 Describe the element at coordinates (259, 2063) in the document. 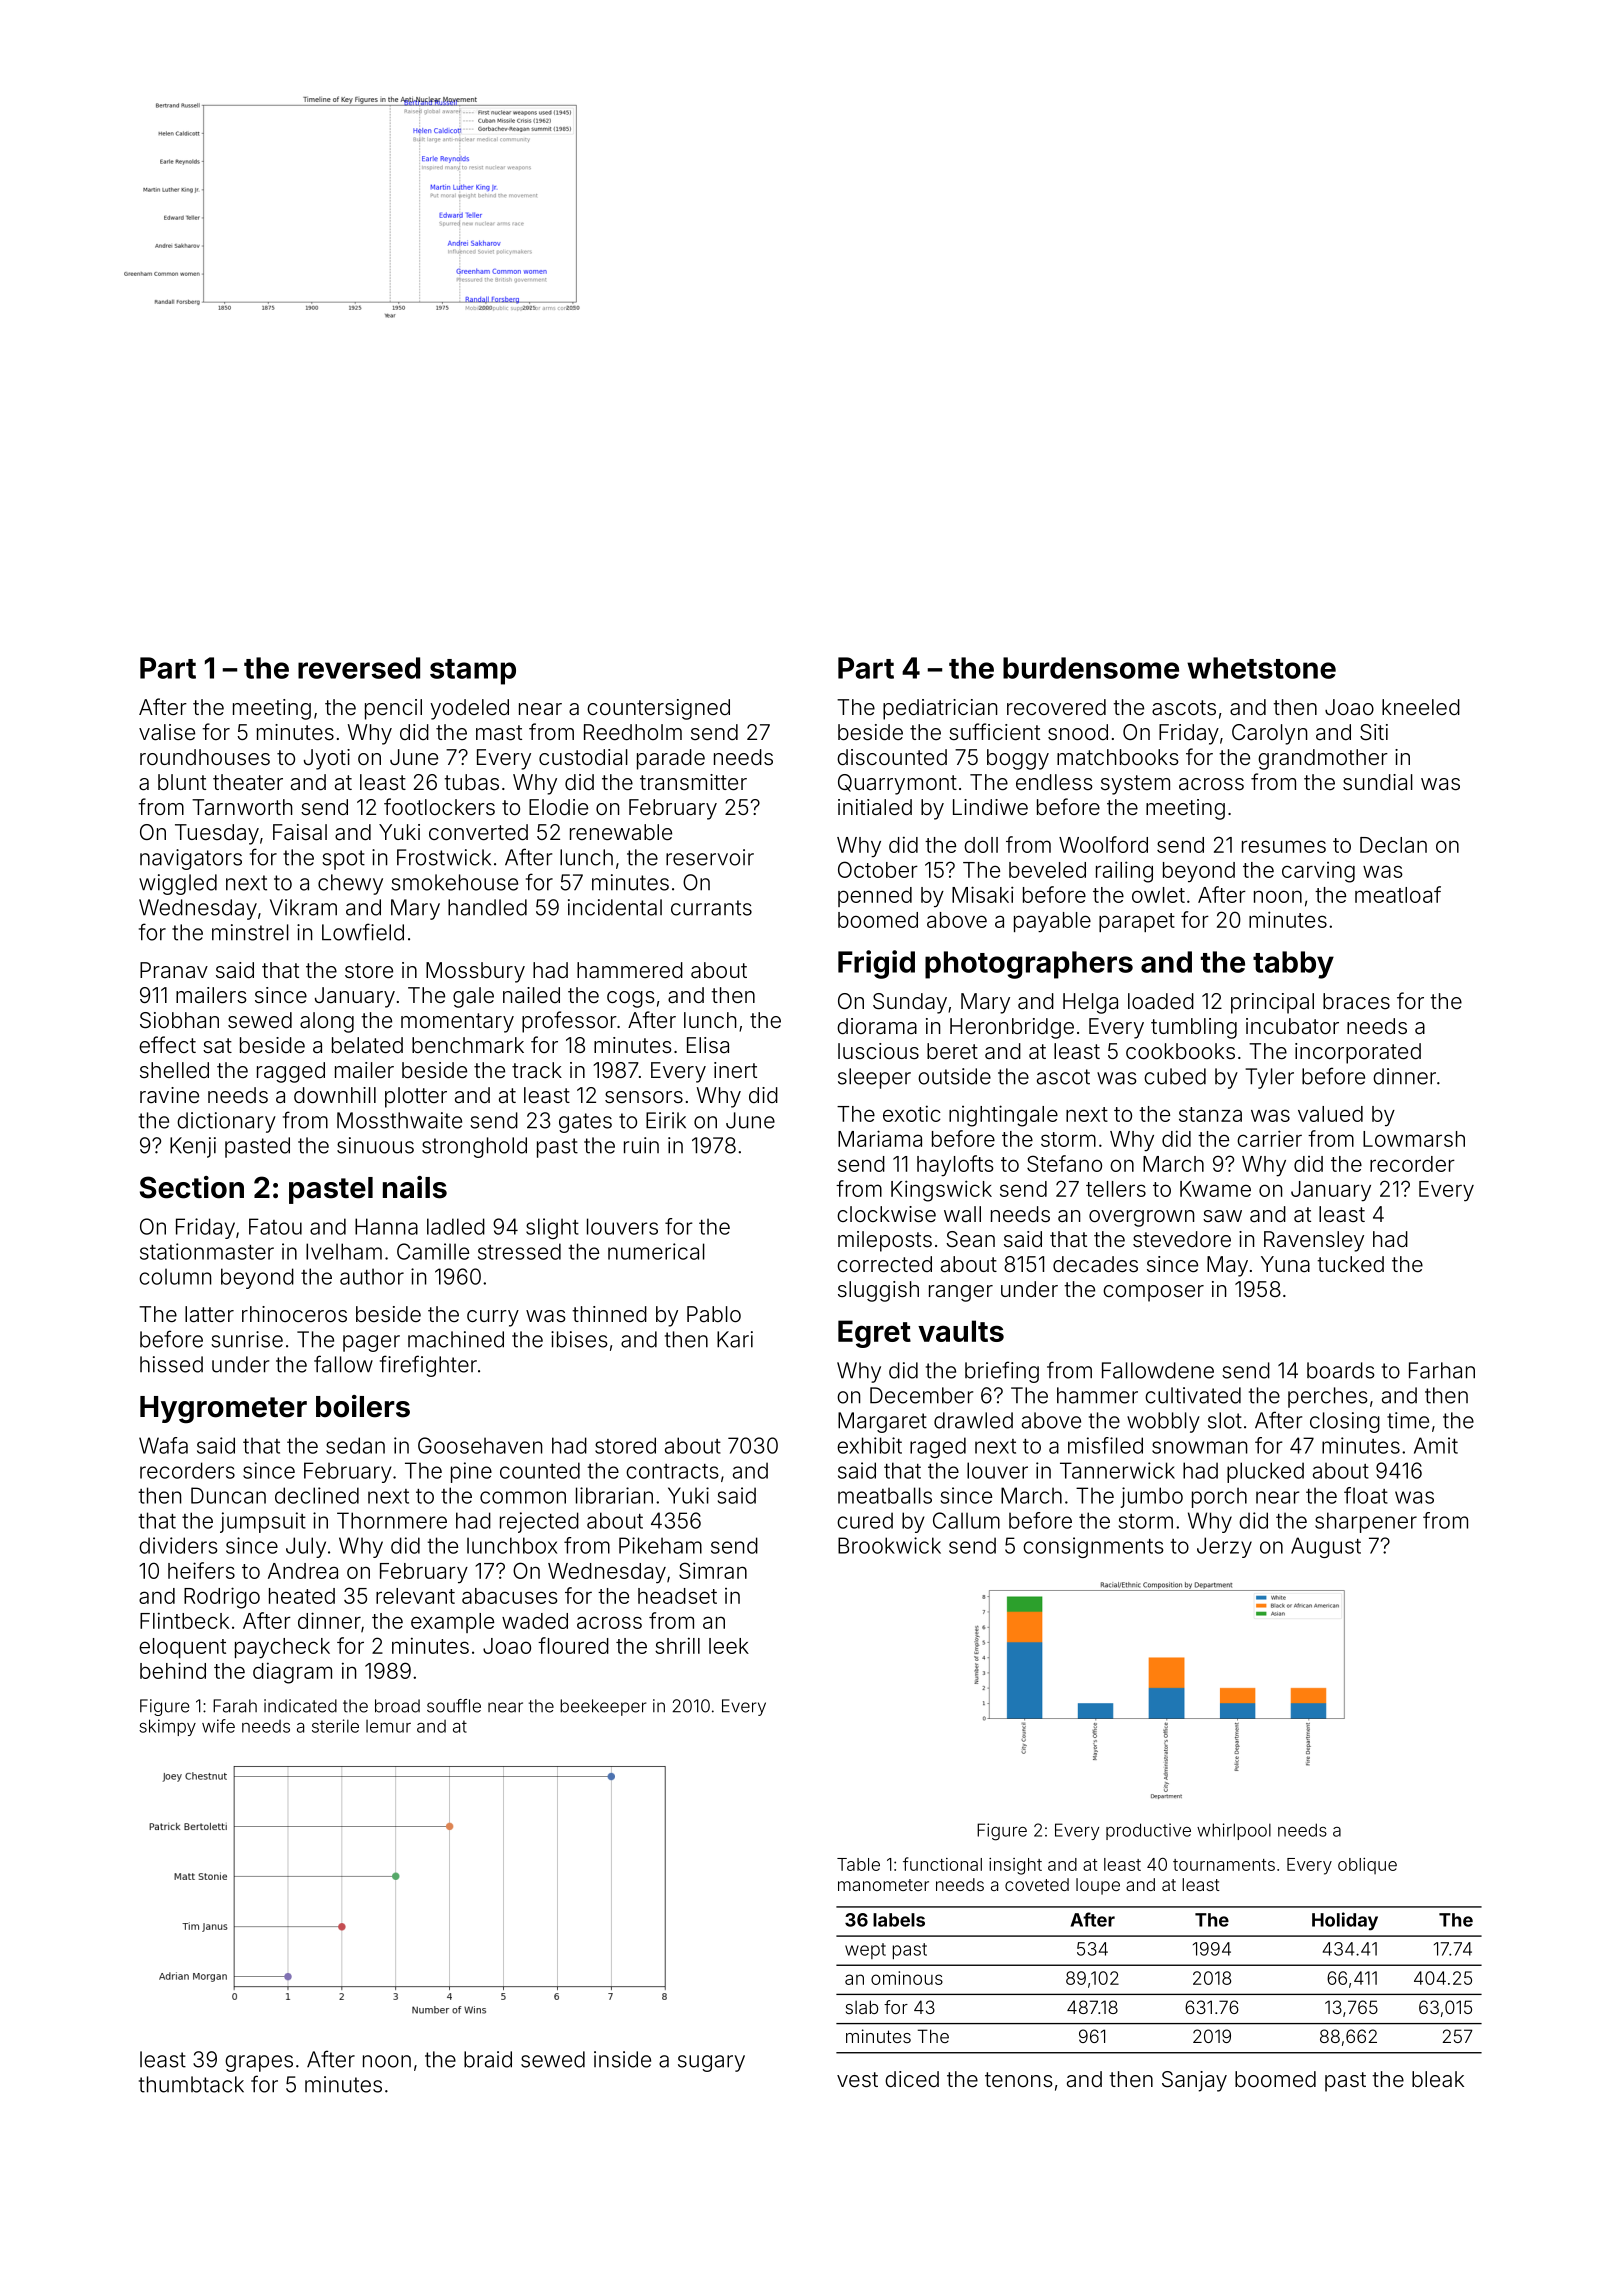

I see `grapes` at that location.
